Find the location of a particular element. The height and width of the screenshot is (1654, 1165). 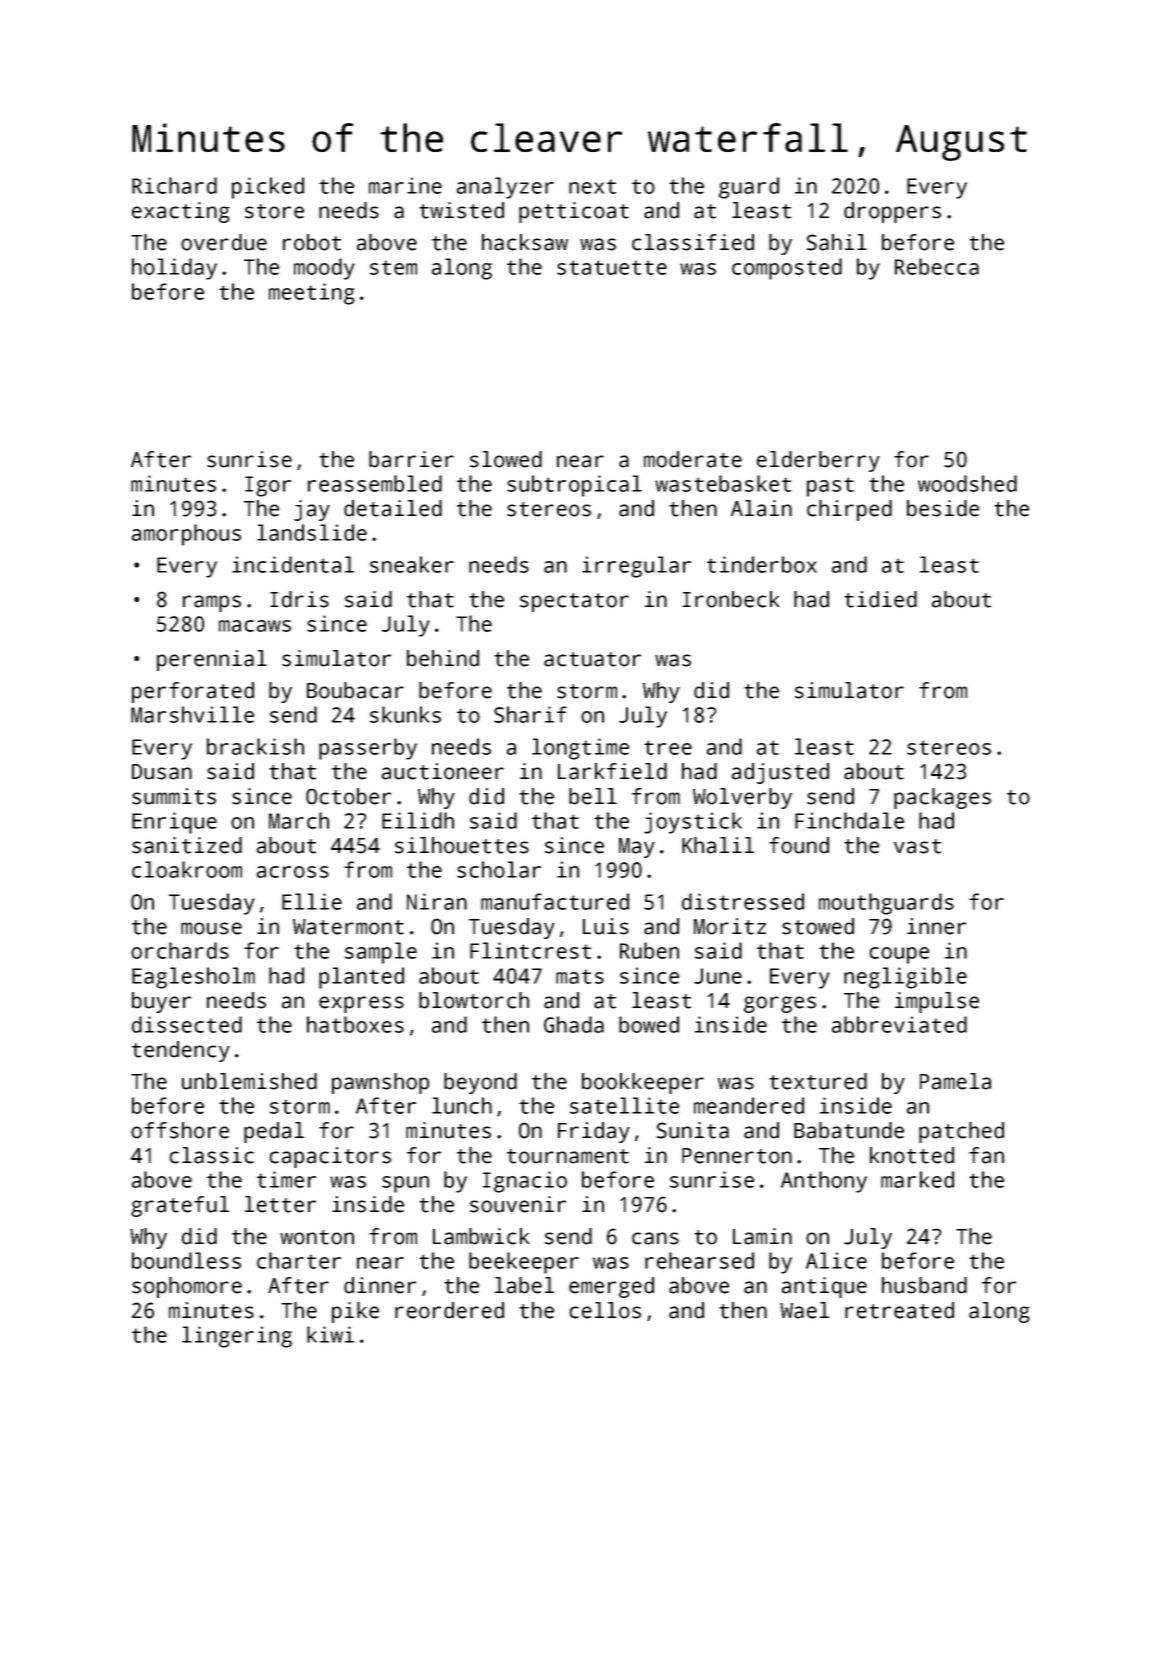

kiwi is located at coordinates (330, 1334).
